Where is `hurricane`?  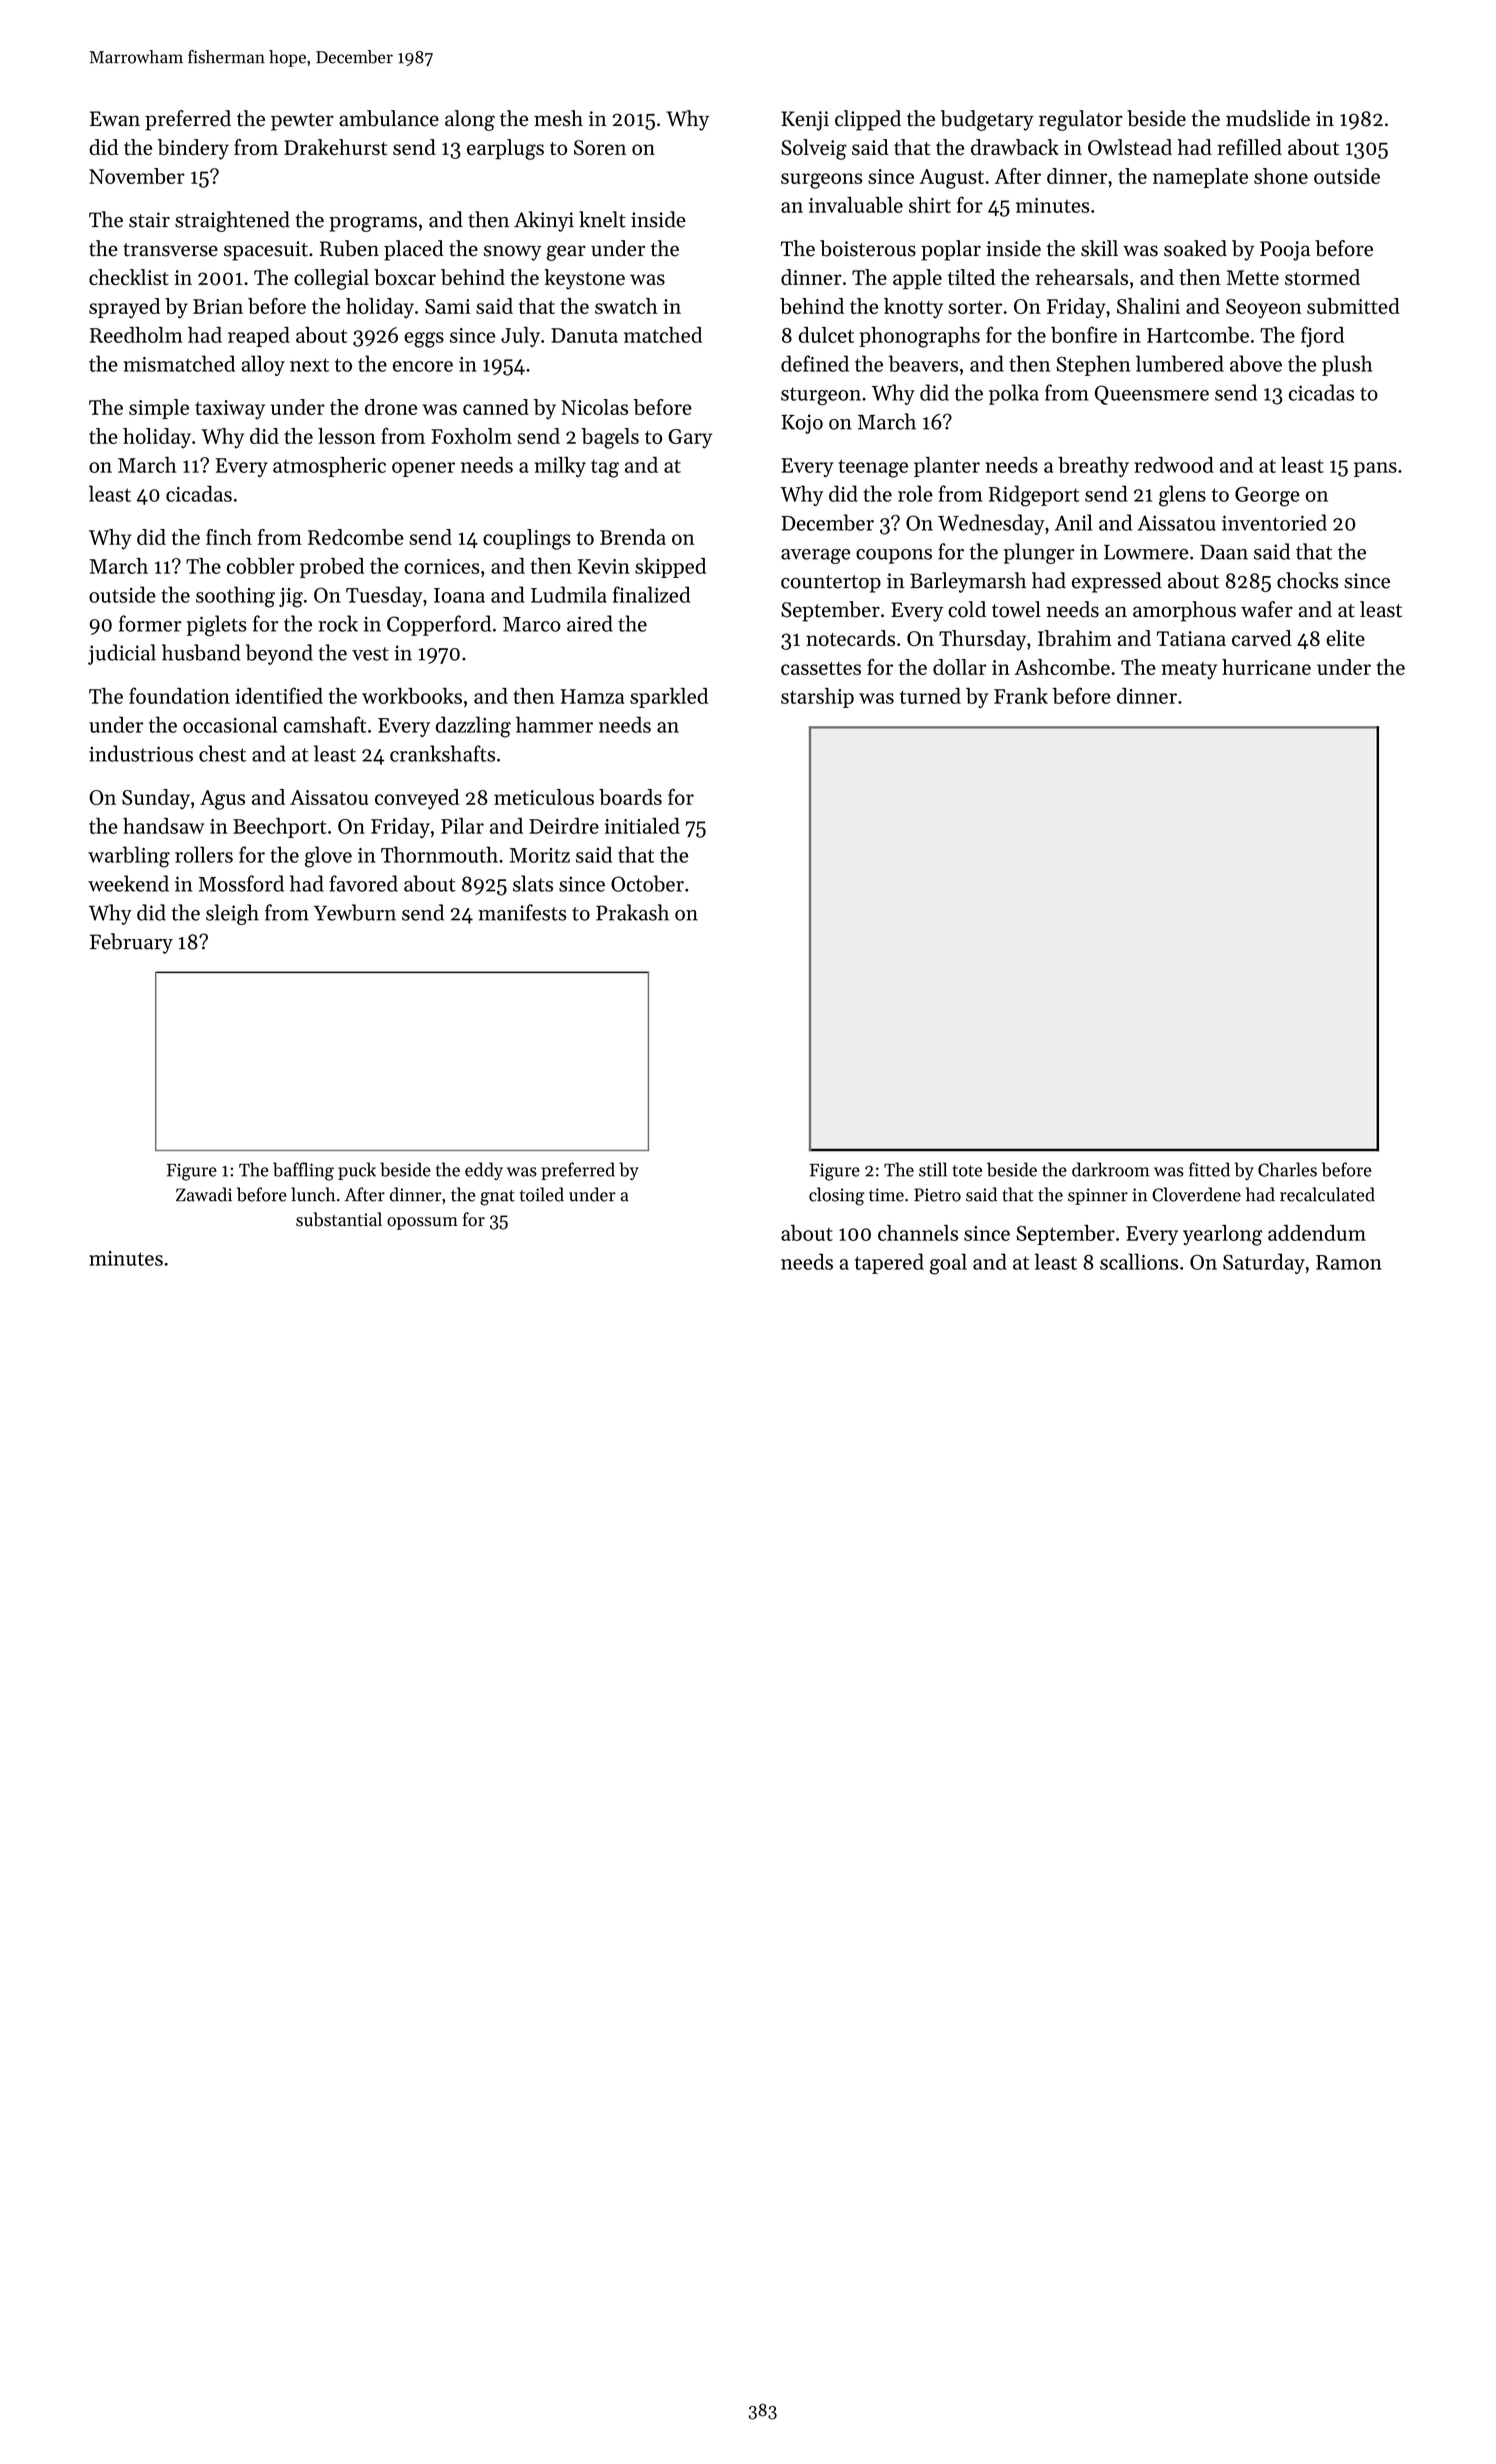 hurricane is located at coordinates (1266, 667).
